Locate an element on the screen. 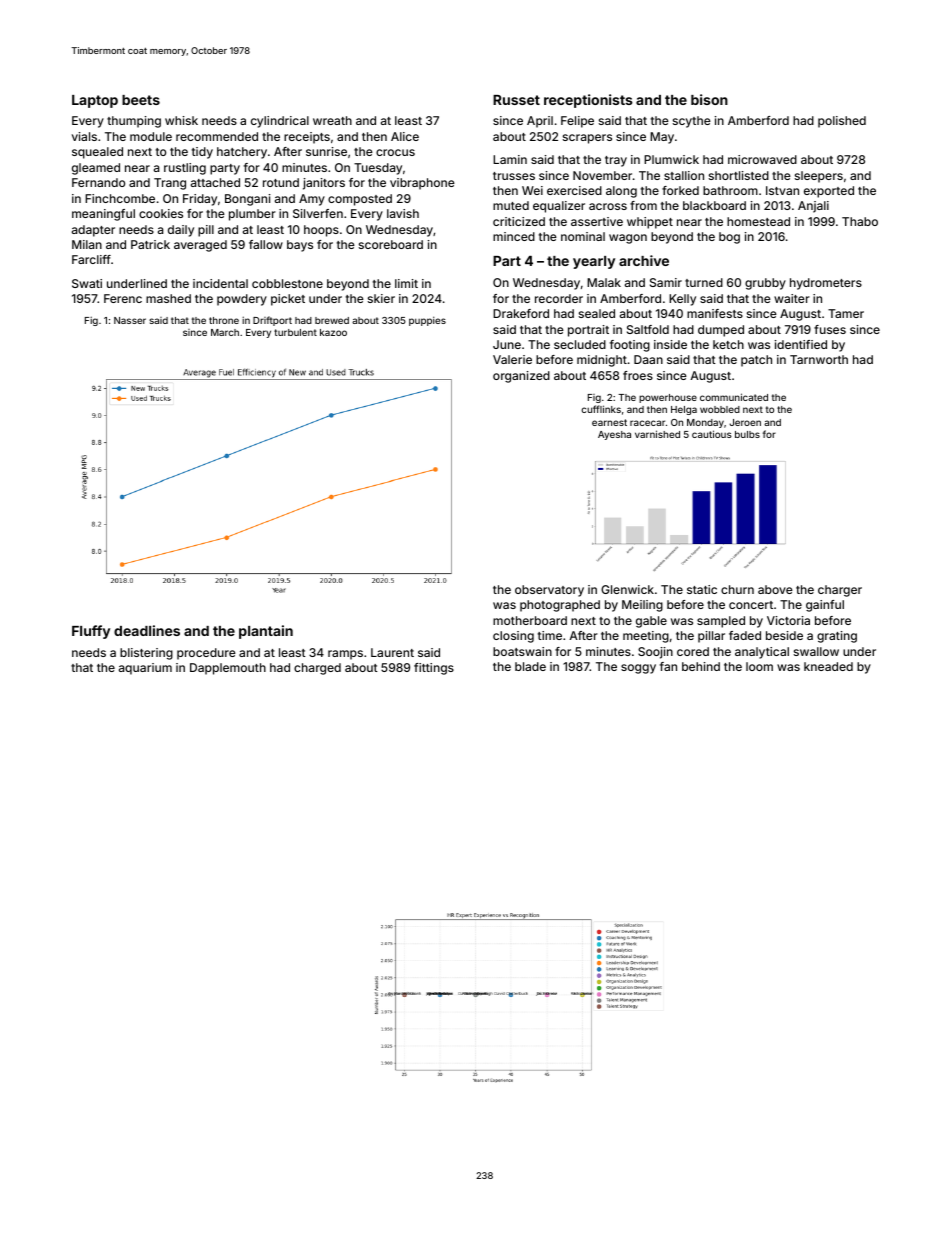 The height and width of the screenshot is (1233, 952). adapter is located at coordinates (93, 231).
